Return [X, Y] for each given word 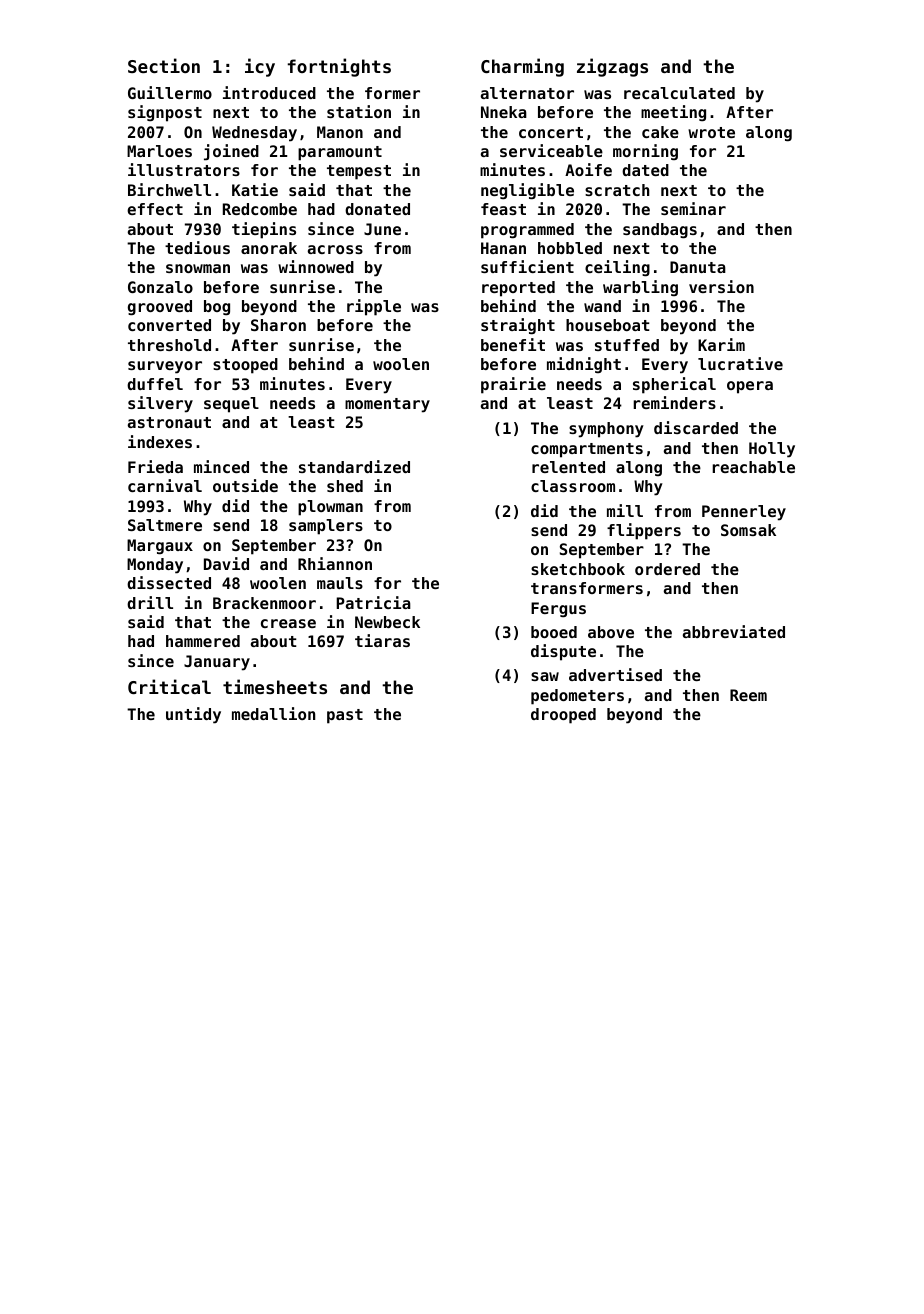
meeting [673, 113]
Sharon [278, 325]
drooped [563, 716]
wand [602, 306]
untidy [193, 715]
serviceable [551, 150]
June [382, 229]
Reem [748, 695]
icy [260, 67]
